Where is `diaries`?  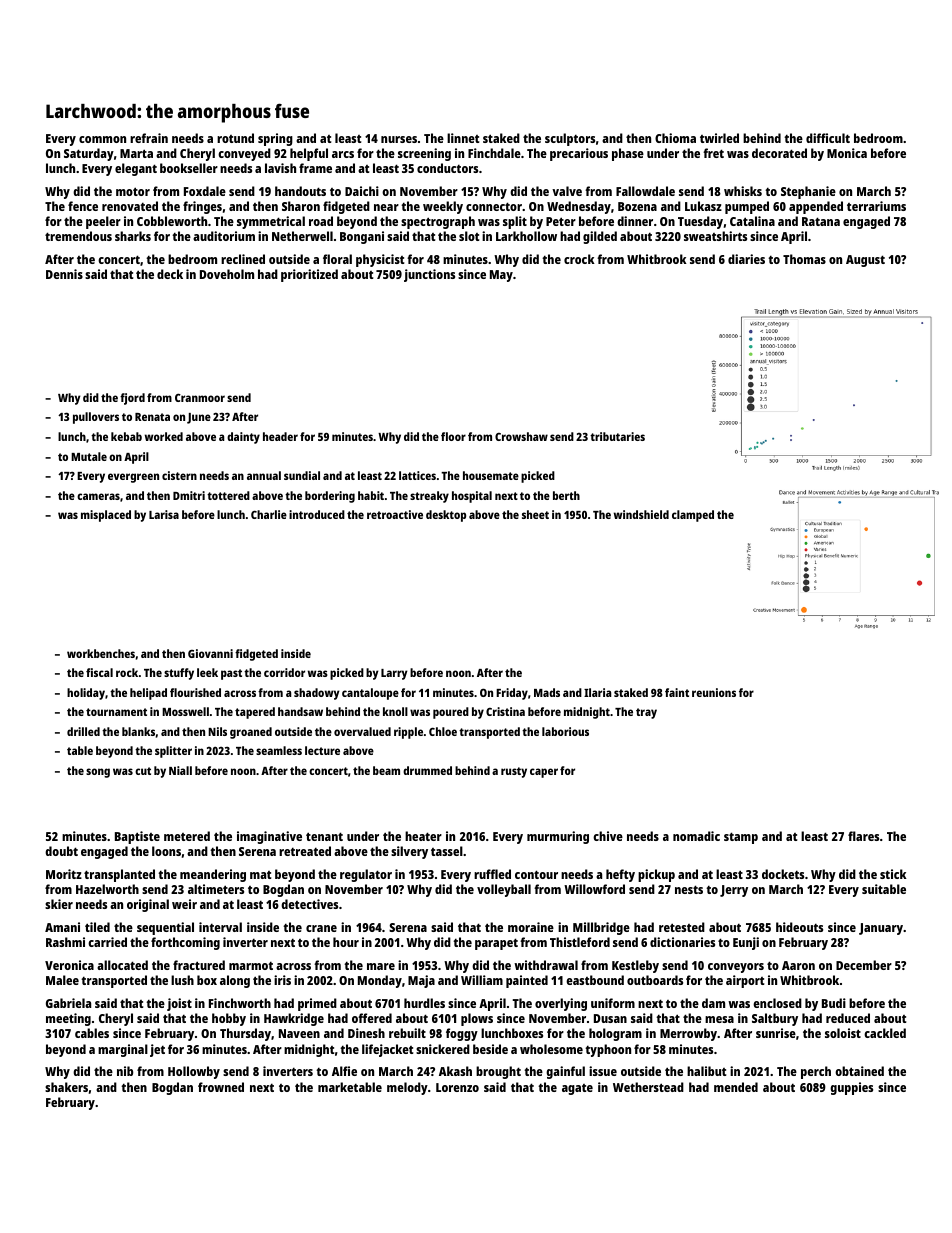
diaries is located at coordinates (746, 259).
